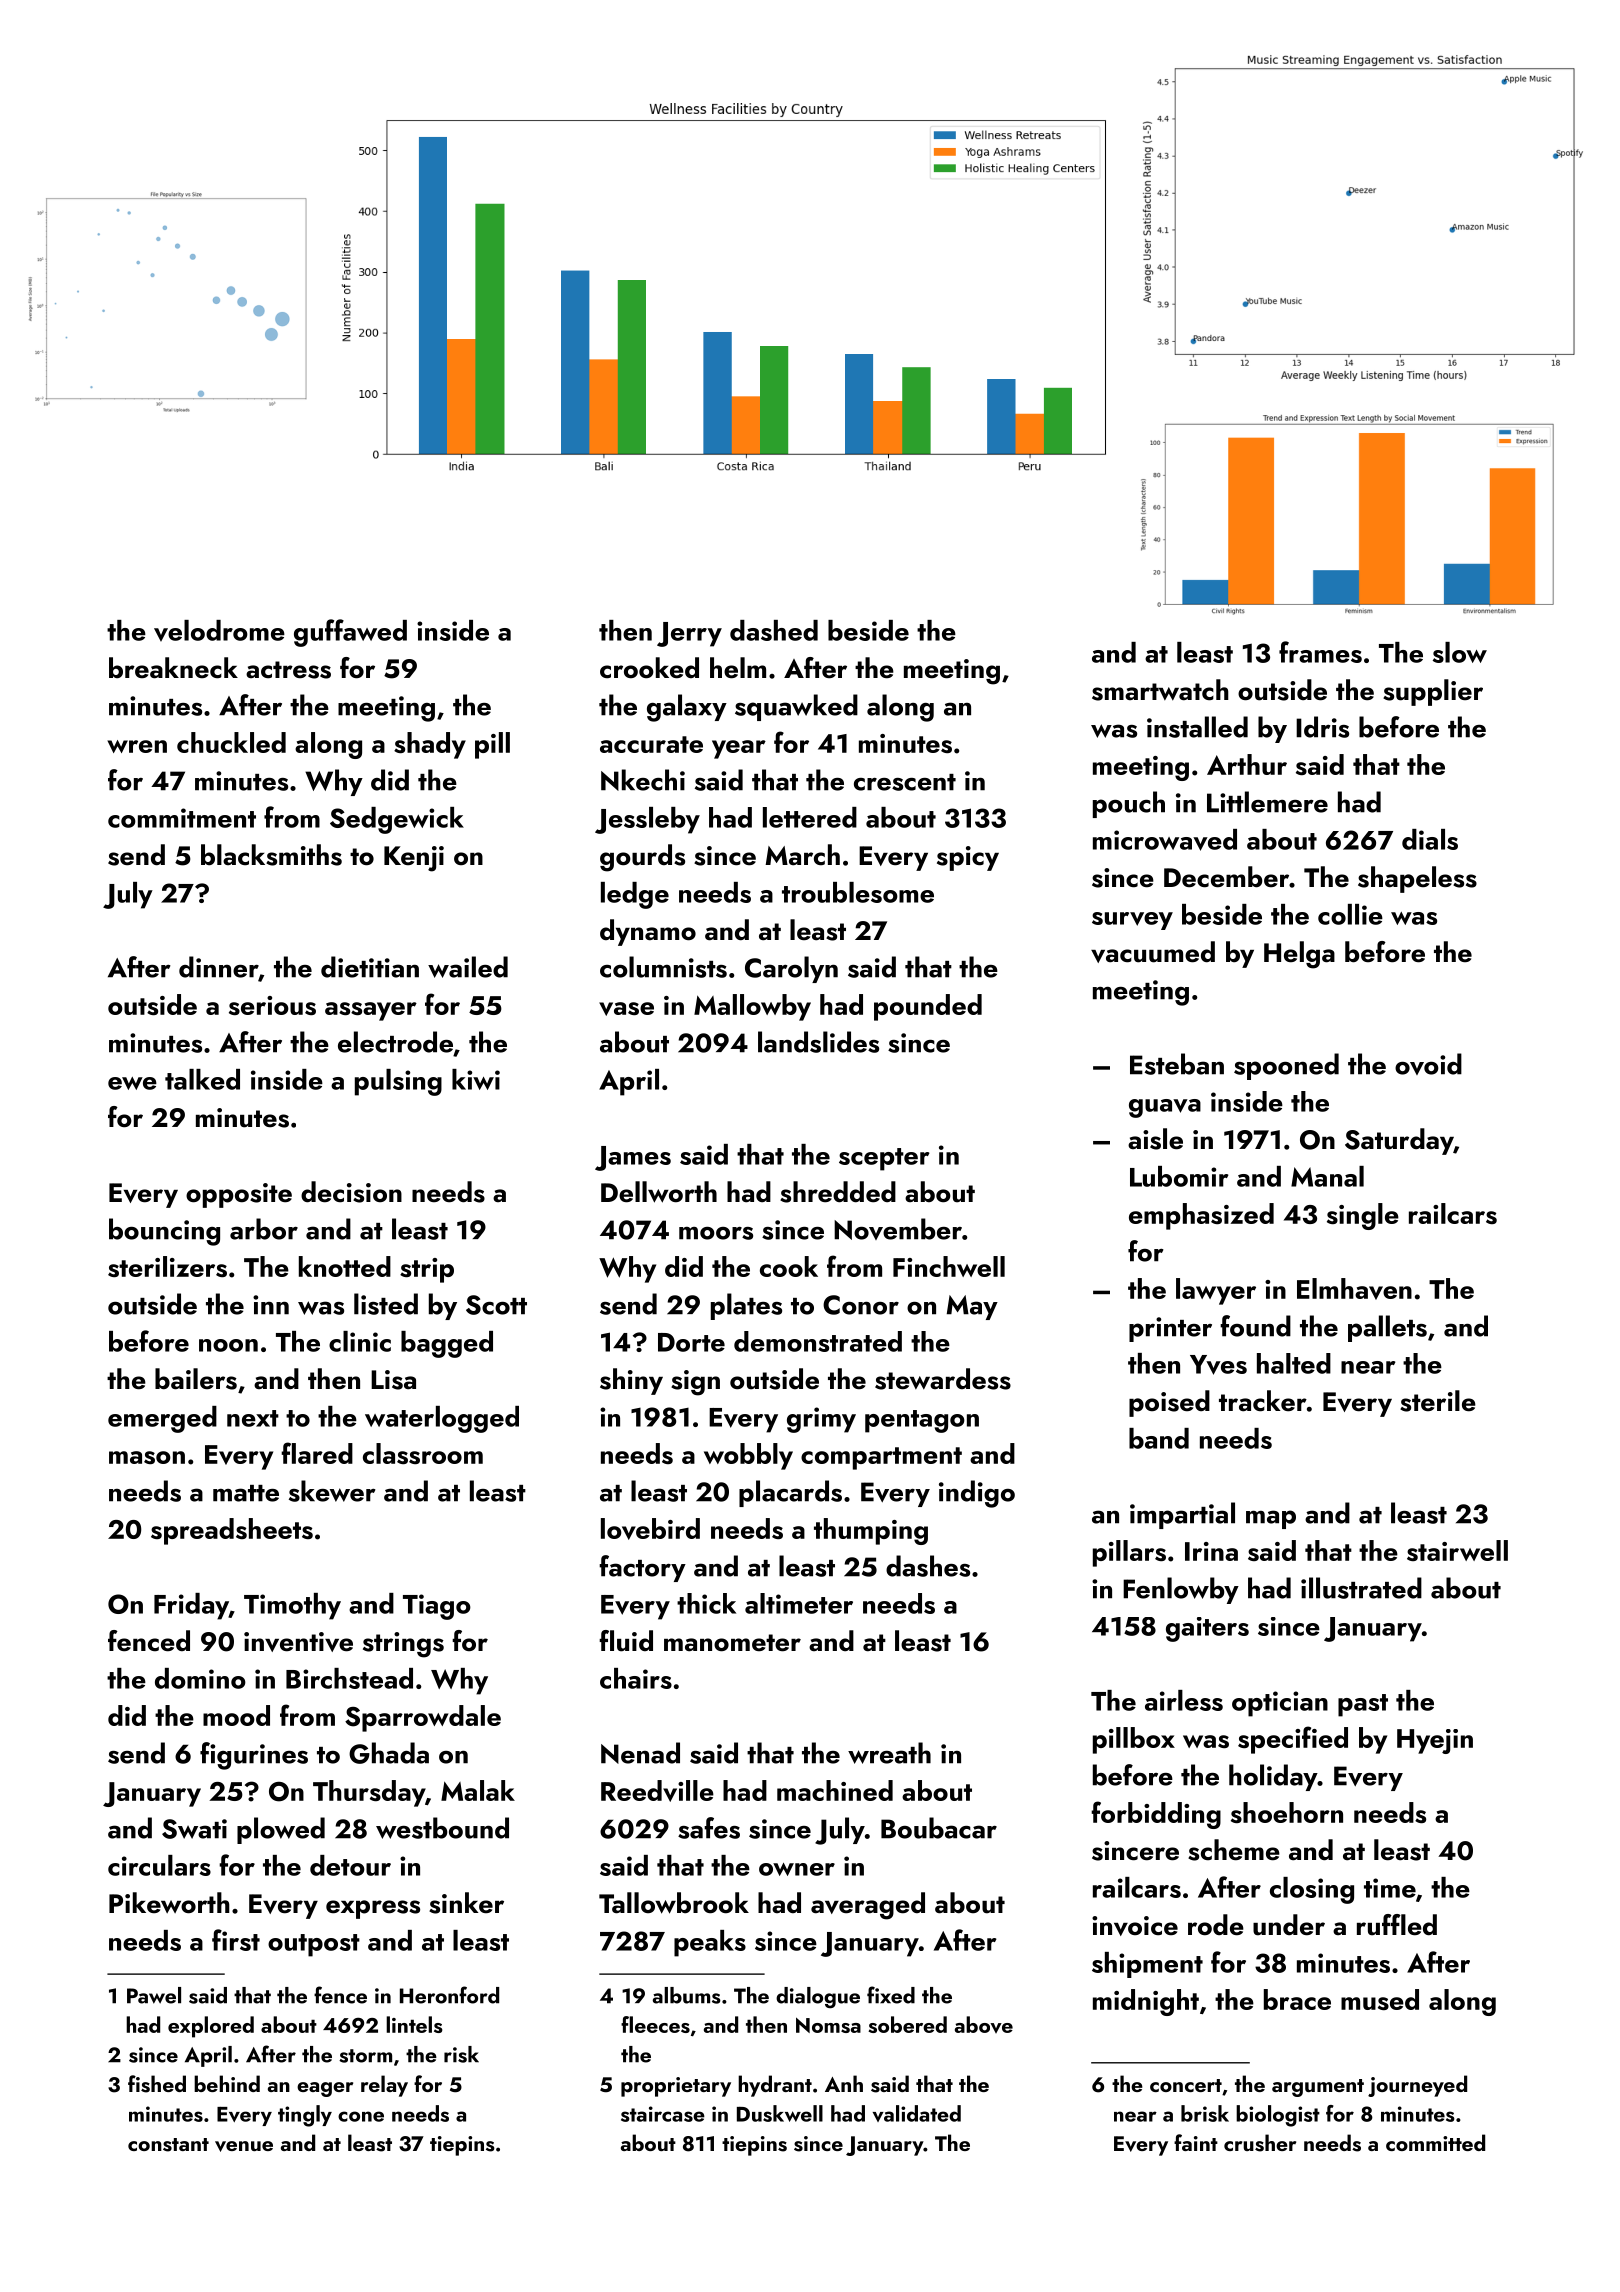  What do you see at coordinates (182, 818) in the image?
I see `commitment` at bounding box center [182, 818].
